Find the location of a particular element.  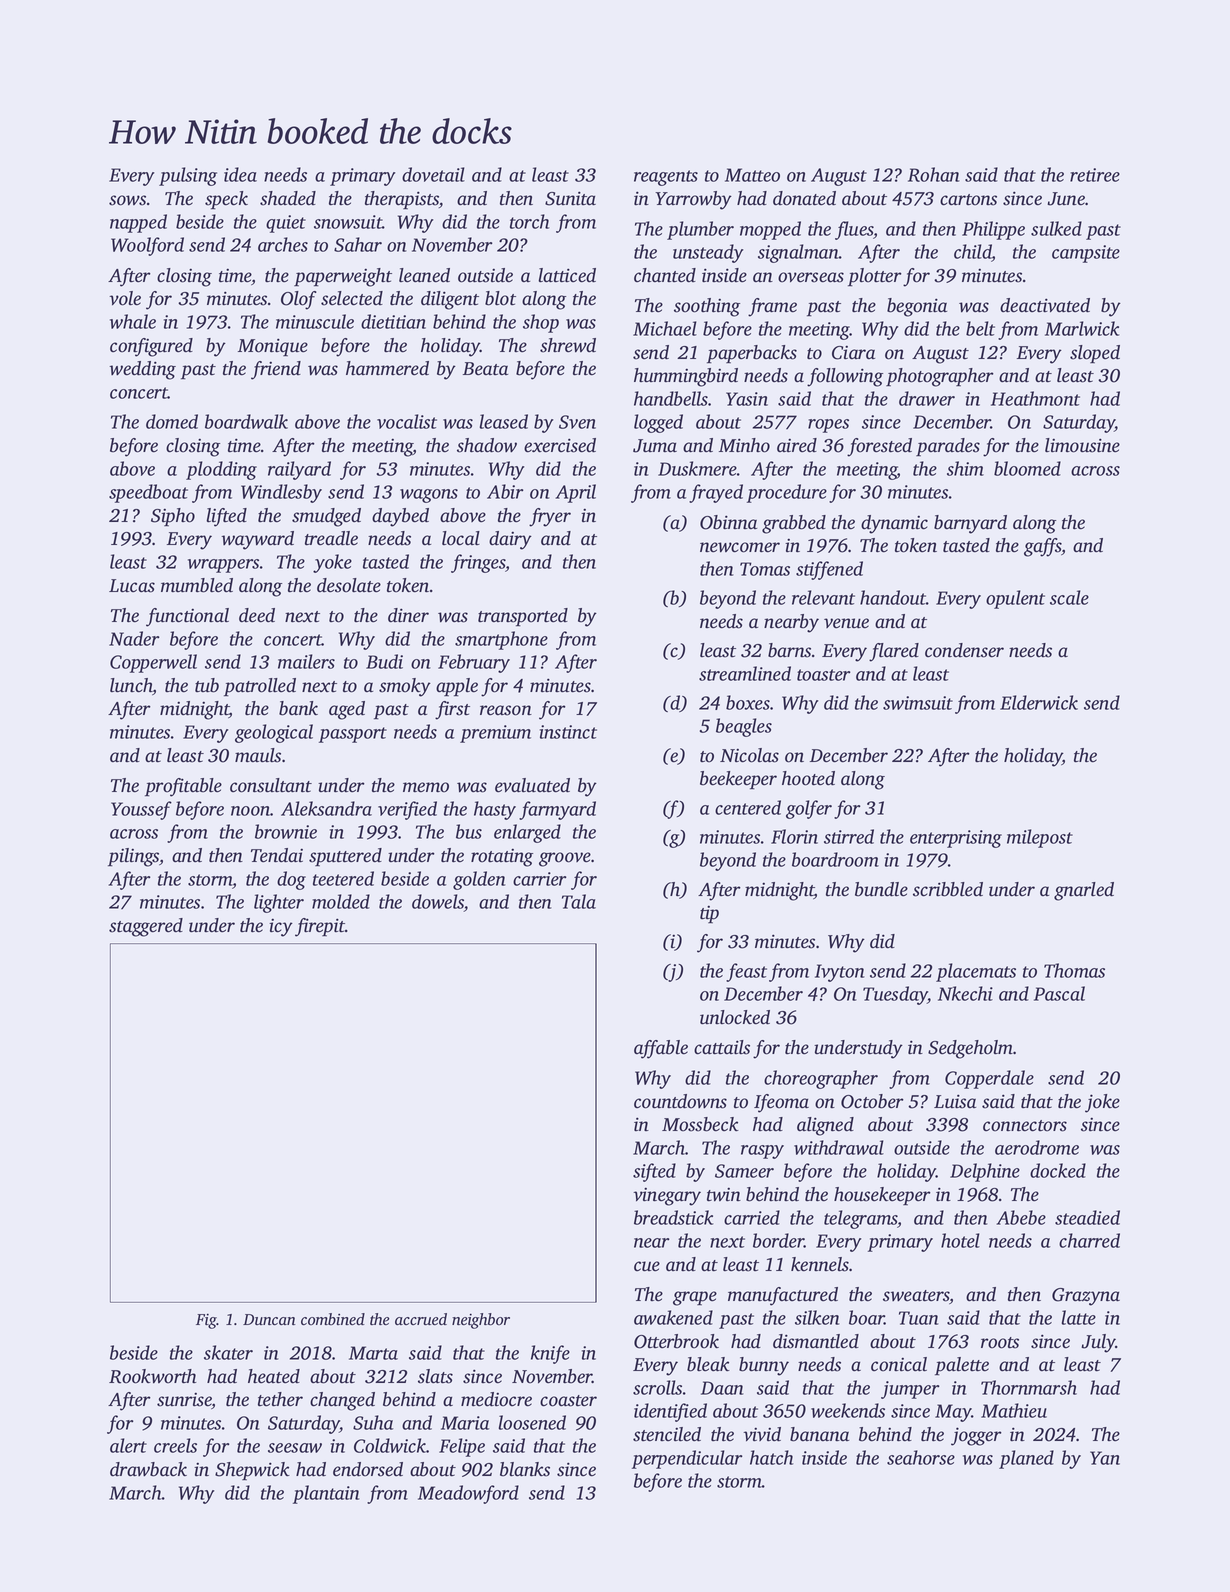

retiree is located at coordinates (1095, 175).
